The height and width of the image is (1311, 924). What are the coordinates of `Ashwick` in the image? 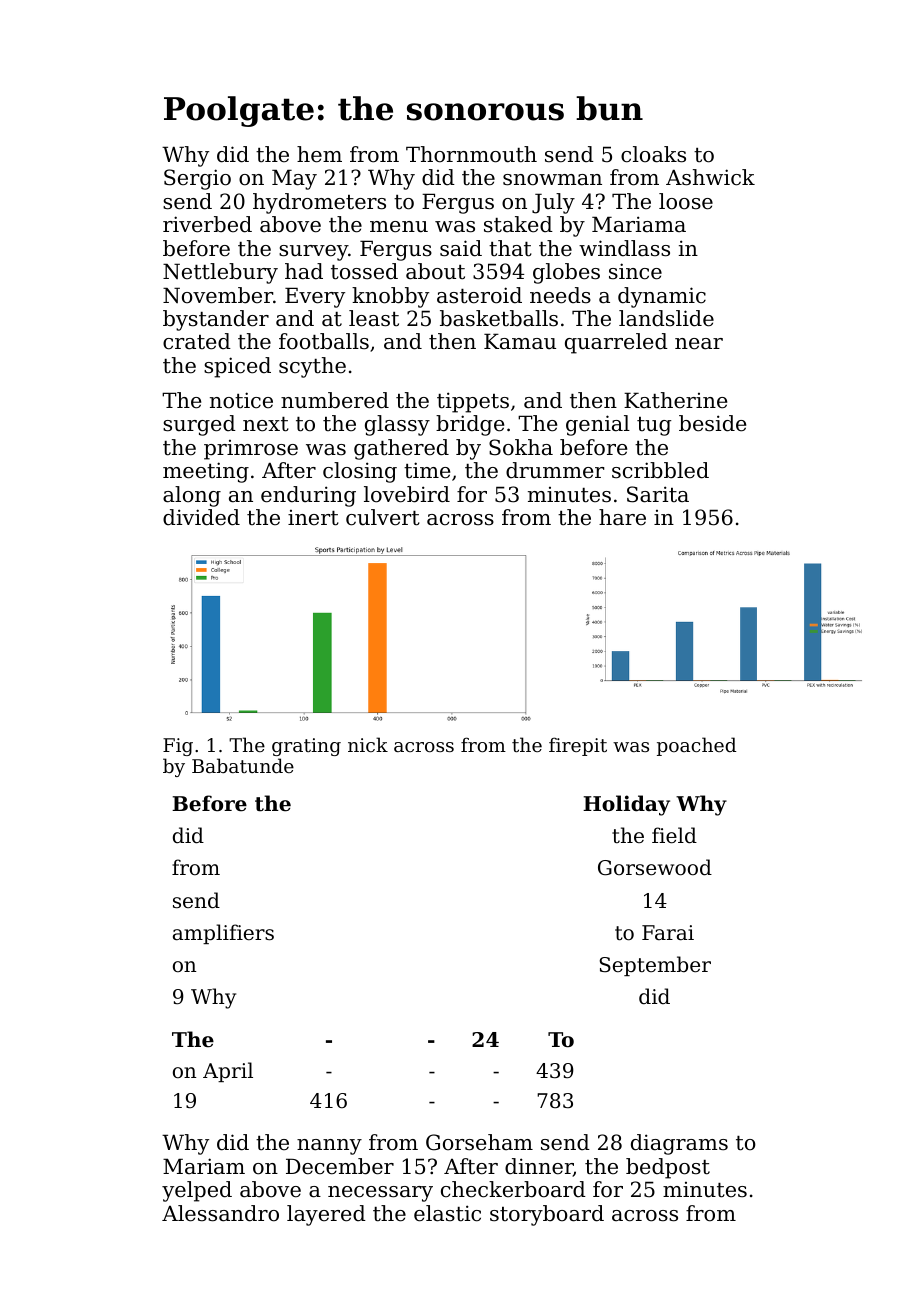 It's located at (710, 177).
